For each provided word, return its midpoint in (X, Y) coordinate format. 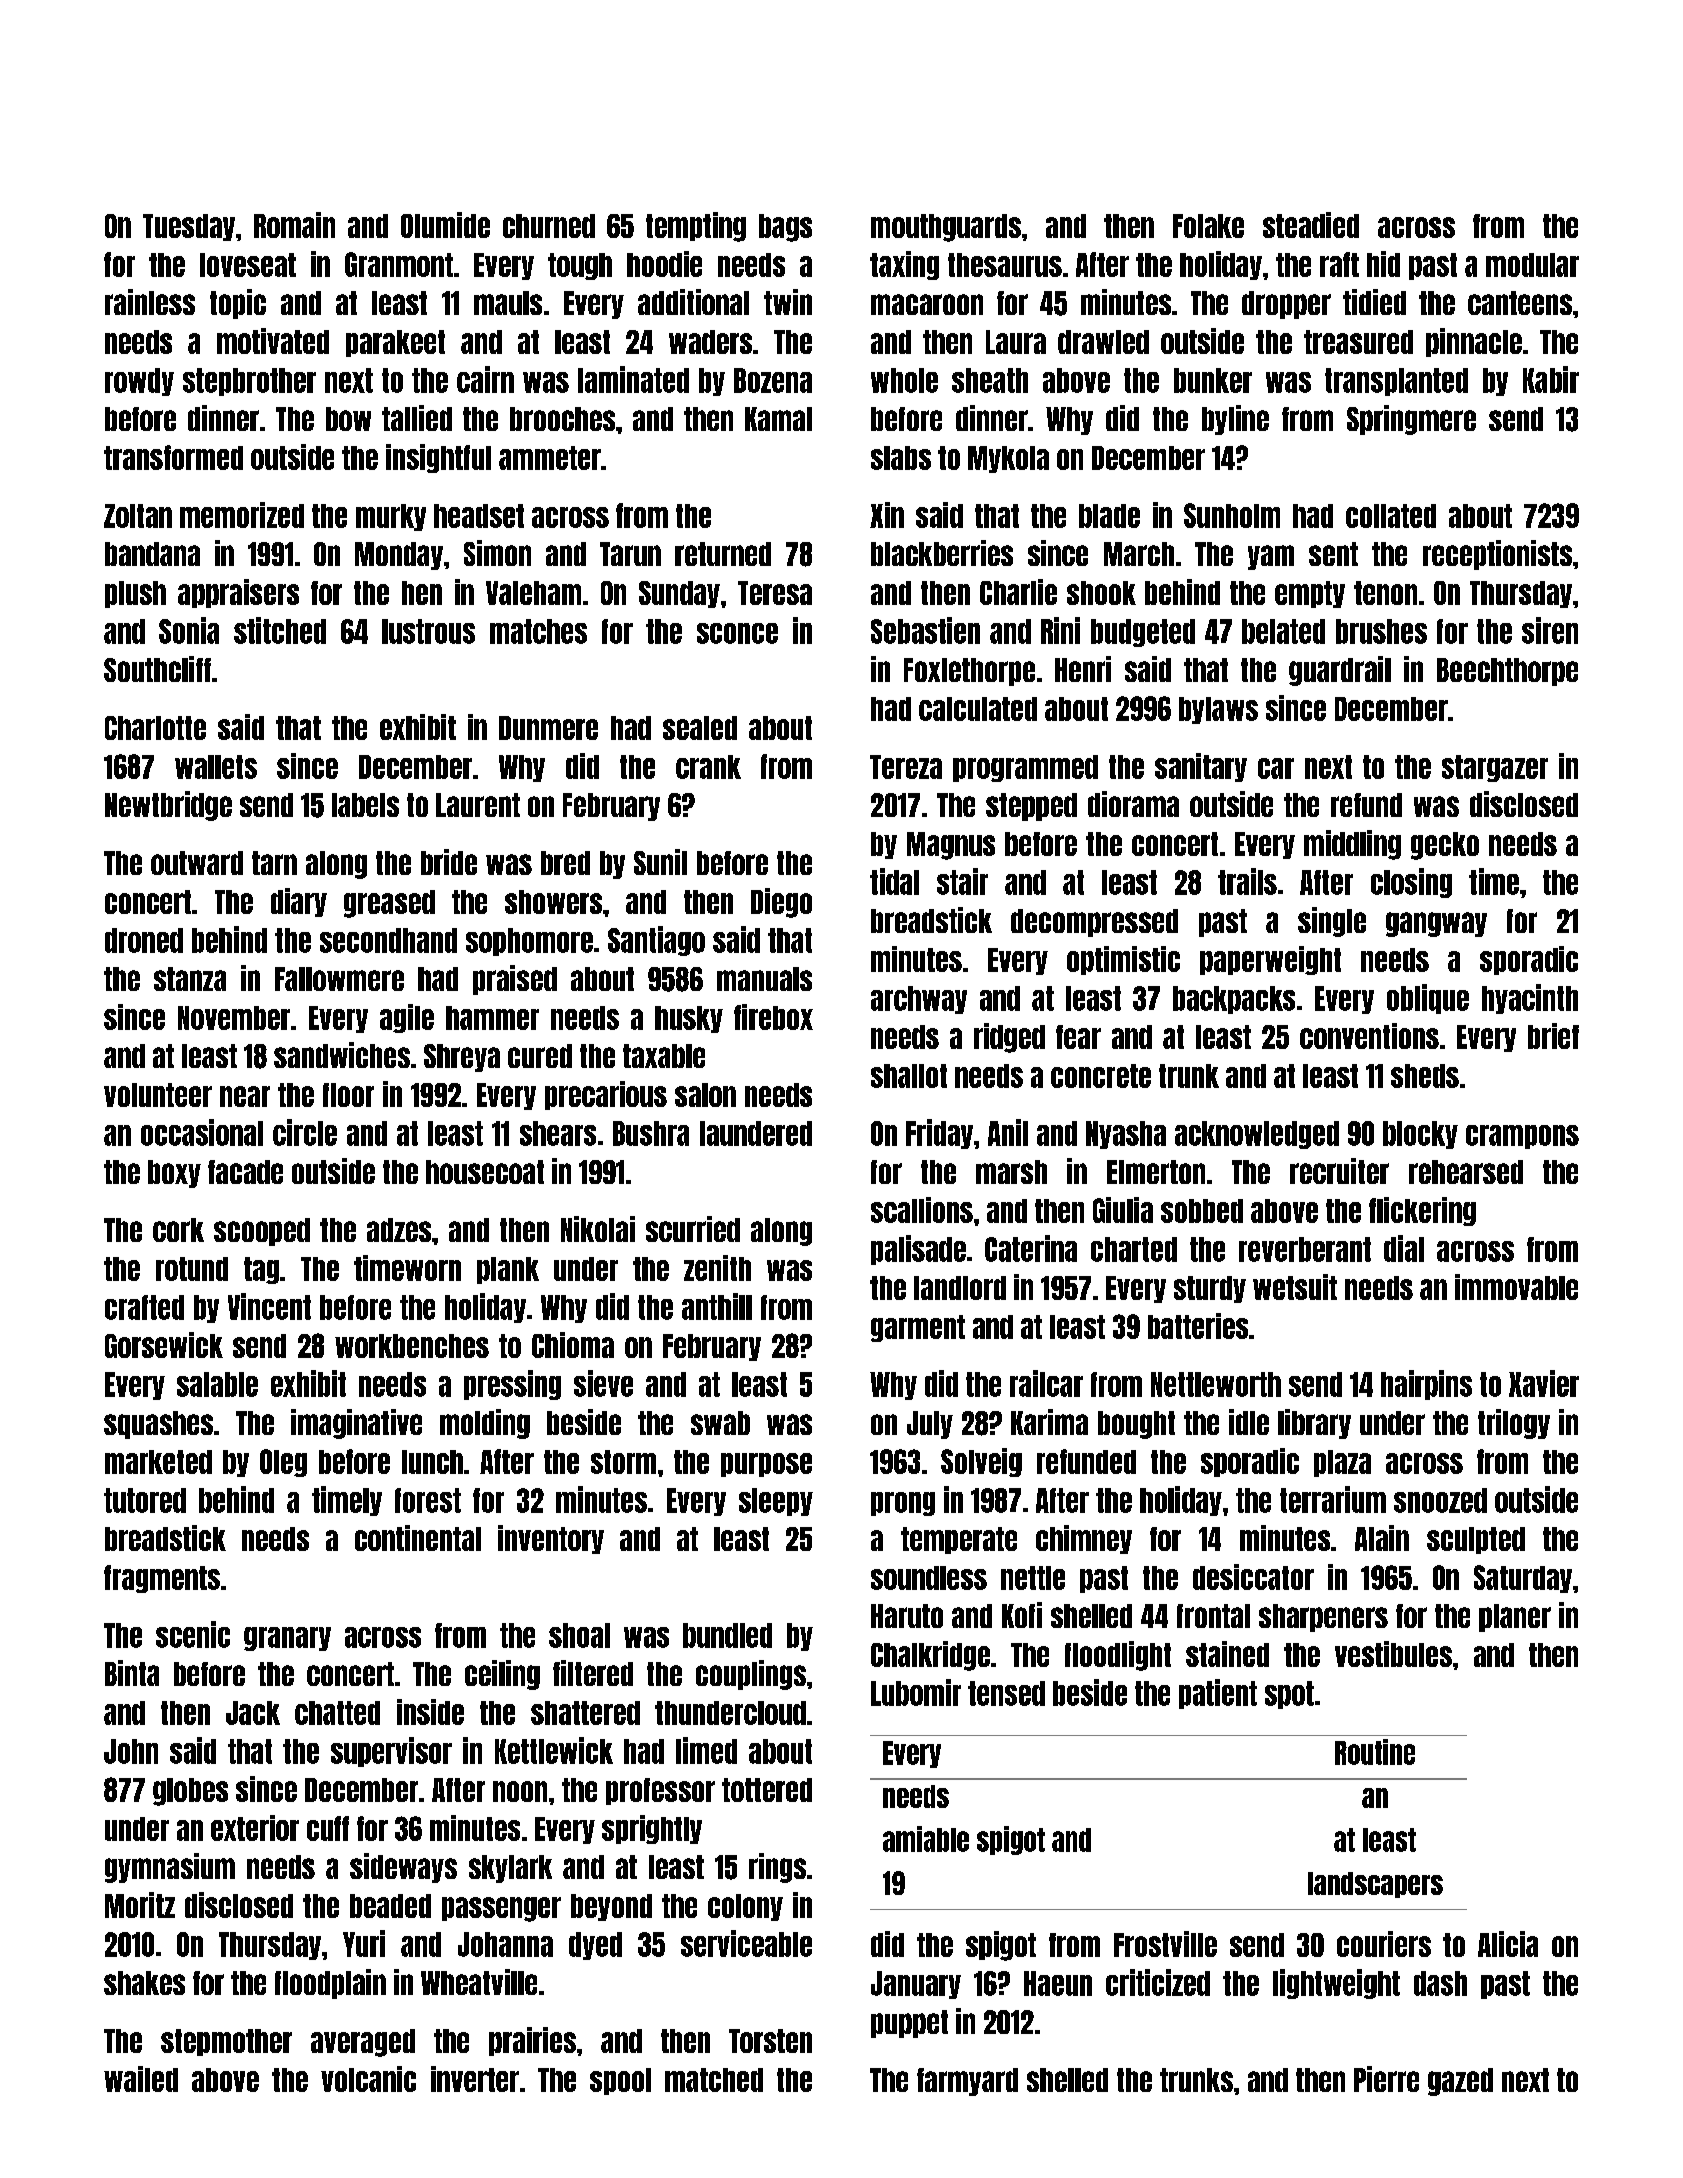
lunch (432, 1462)
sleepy (776, 1502)
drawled (1103, 342)
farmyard (967, 2082)
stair (962, 881)
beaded (390, 1906)
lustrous (428, 631)
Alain (1382, 1538)
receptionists (1497, 555)
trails (1247, 881)
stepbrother (249, 382)
